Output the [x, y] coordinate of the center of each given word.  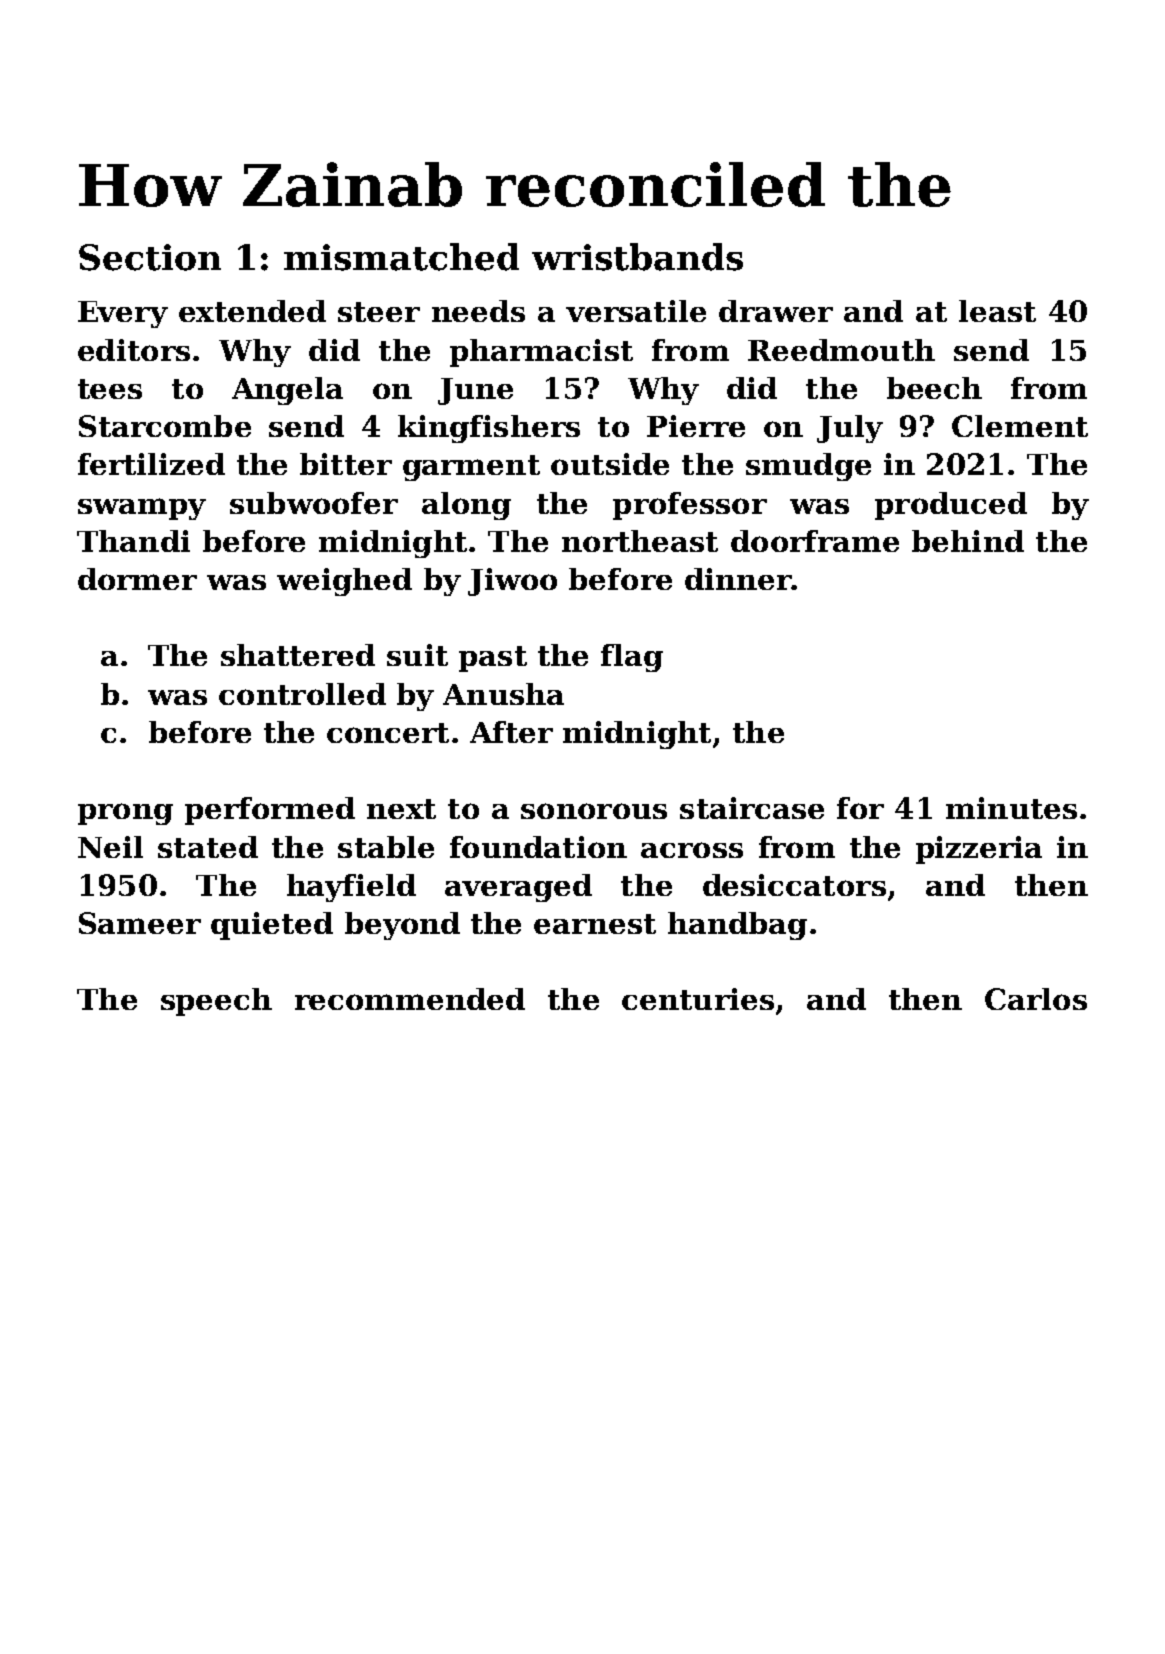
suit [417, 655]
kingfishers [489, 429]
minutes [1011, 808]
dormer [137, 579]
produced [951, 506]
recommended [410, 999]
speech [216, 1002]
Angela [287, 391]
